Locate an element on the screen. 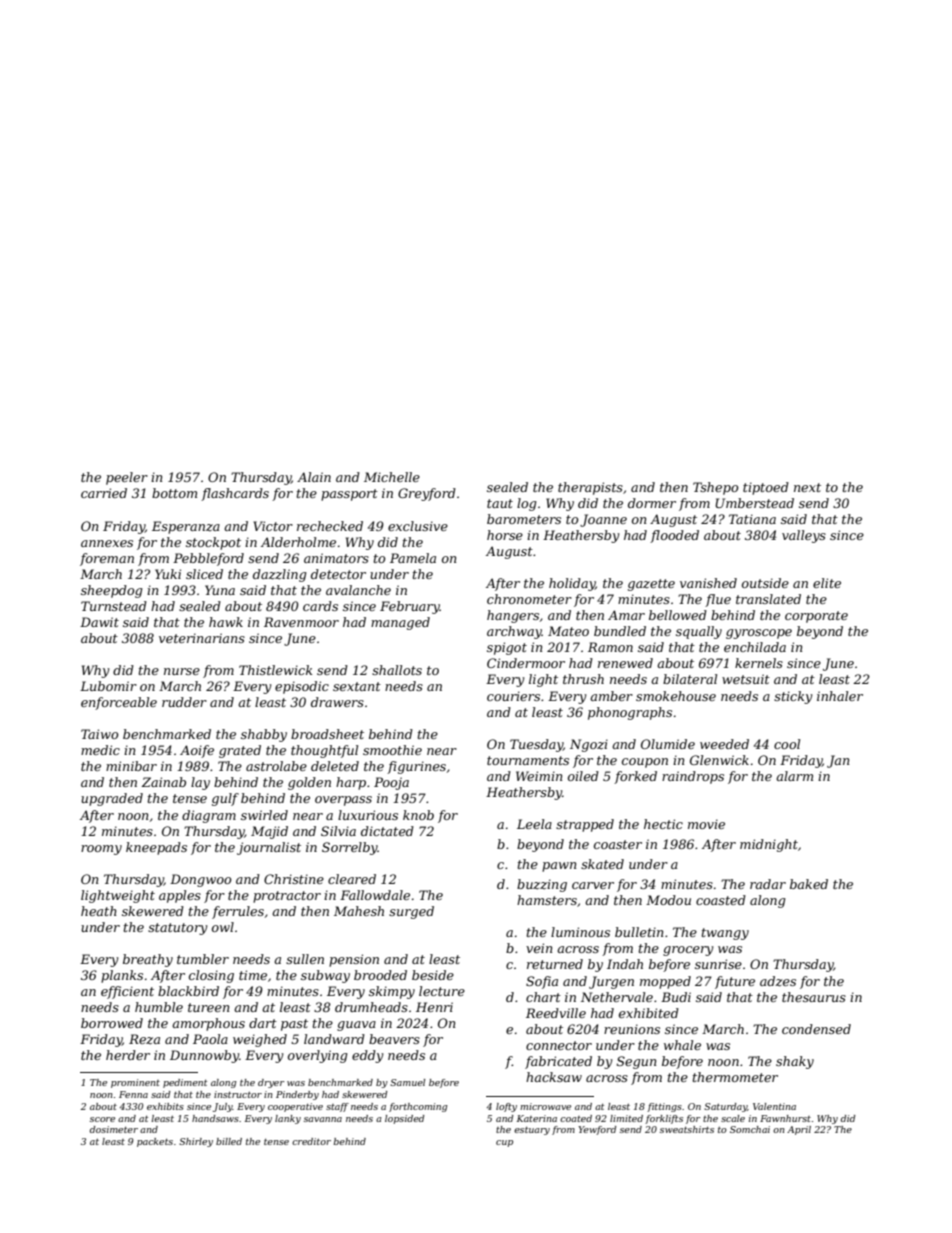 This screenshot has height=1233, width=952. corporate is located at coordinates (816, 617).
